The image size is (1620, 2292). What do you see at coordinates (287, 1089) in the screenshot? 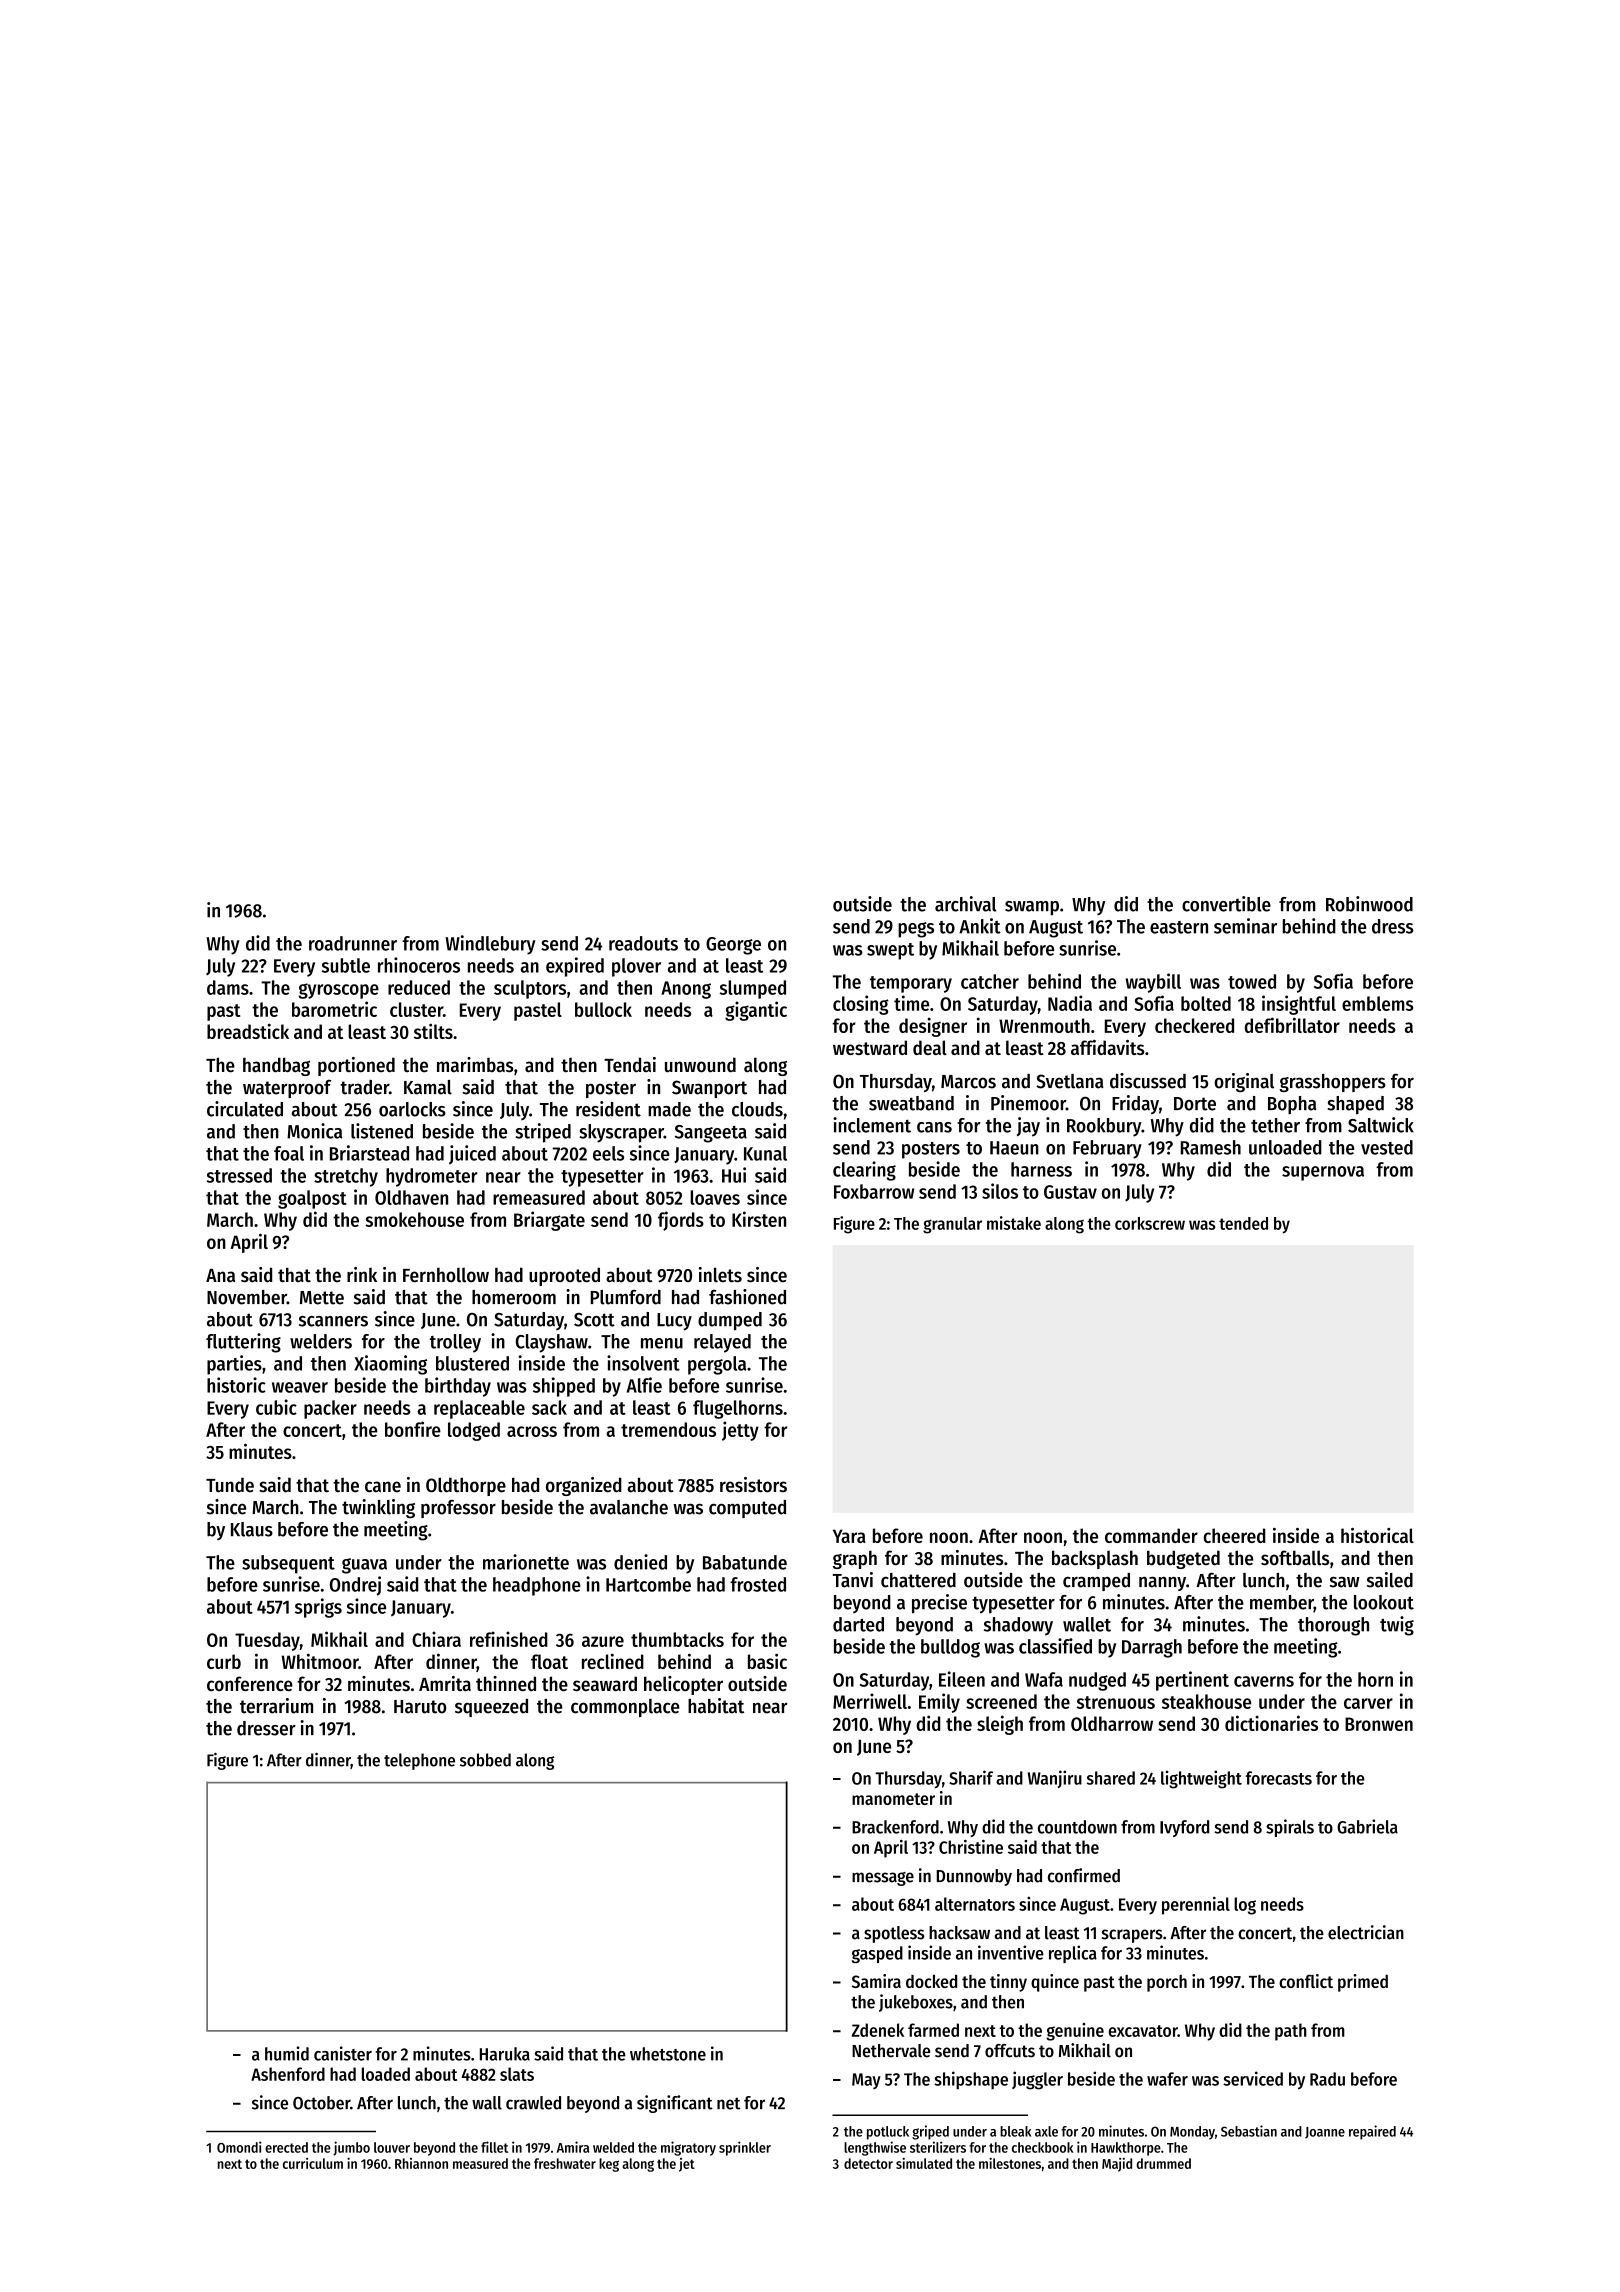
I see `waterproof` at bounding box center [287, 1089].
